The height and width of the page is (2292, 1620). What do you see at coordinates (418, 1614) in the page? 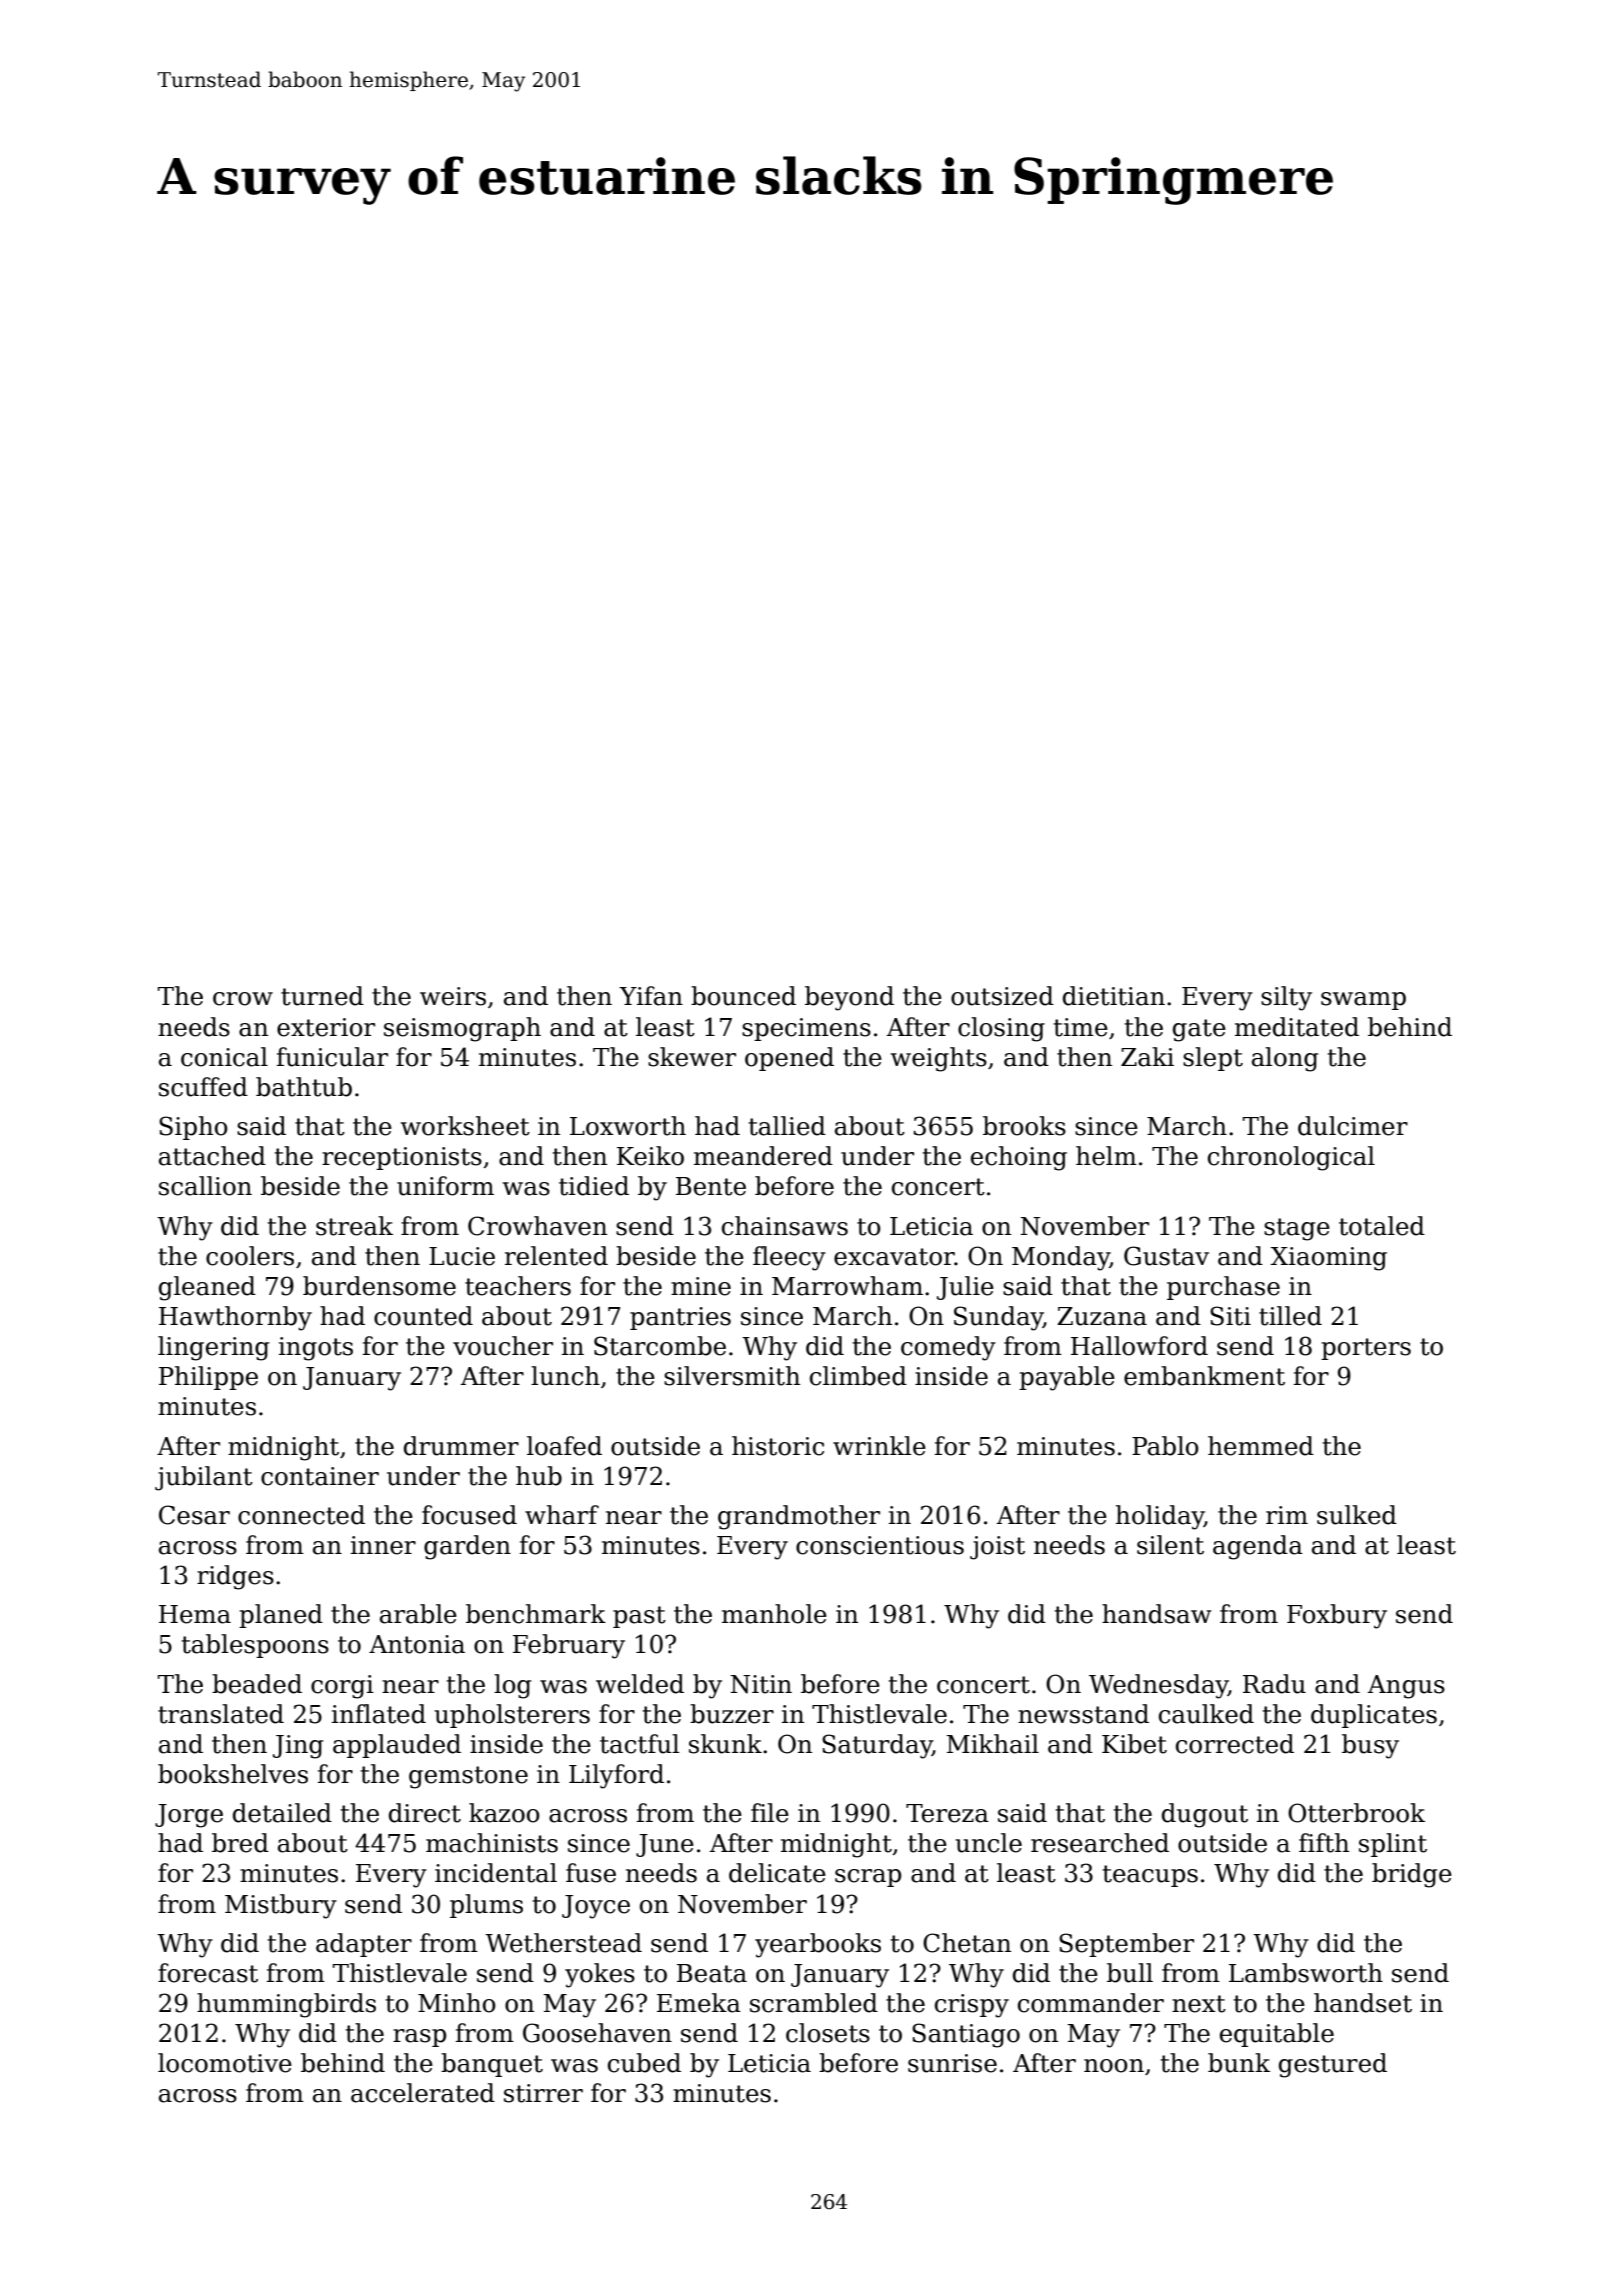
I see `arable` at bounding box center [418, 1614].
